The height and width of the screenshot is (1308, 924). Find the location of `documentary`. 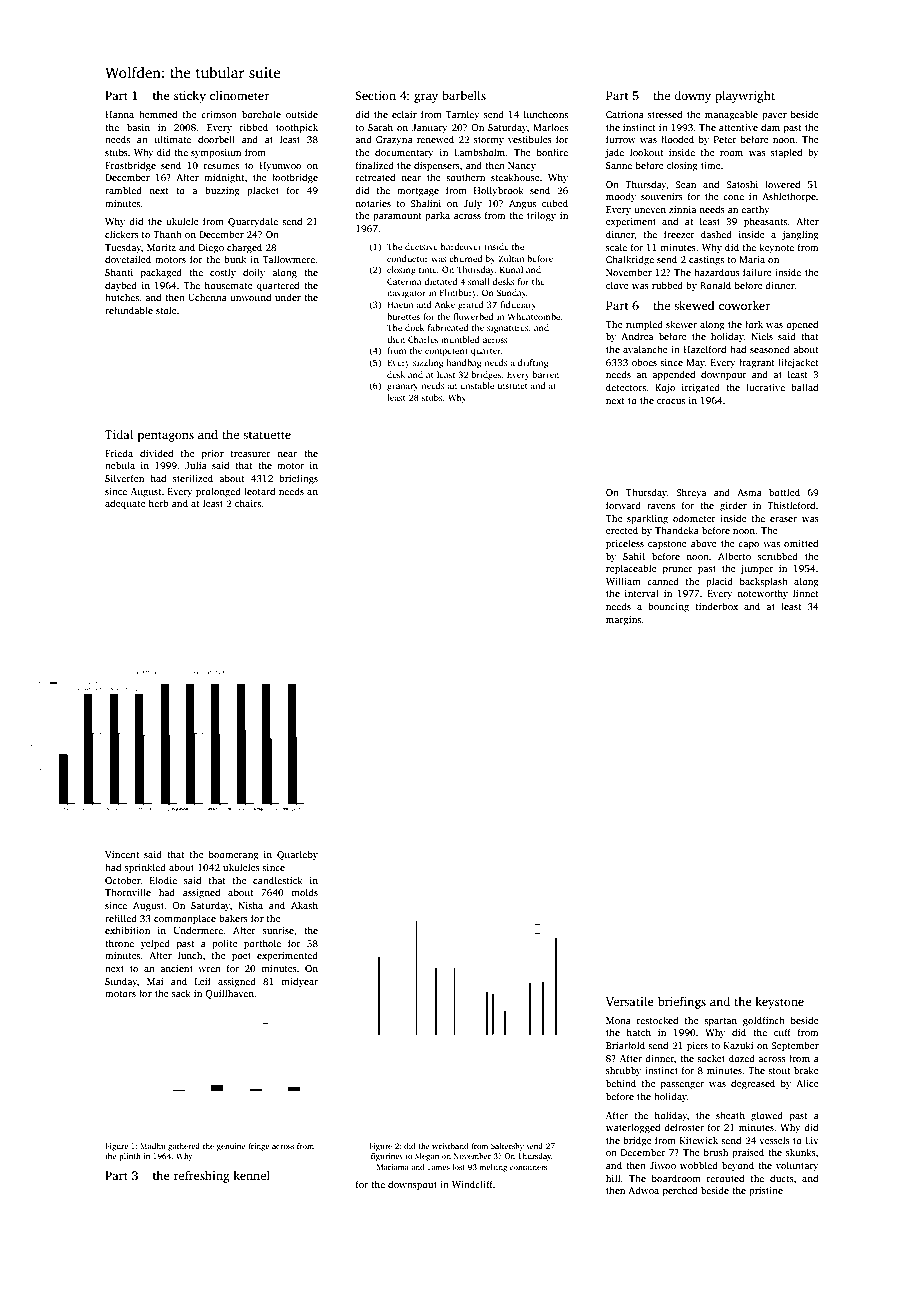

documentary is located at coordinates (404, 153).
